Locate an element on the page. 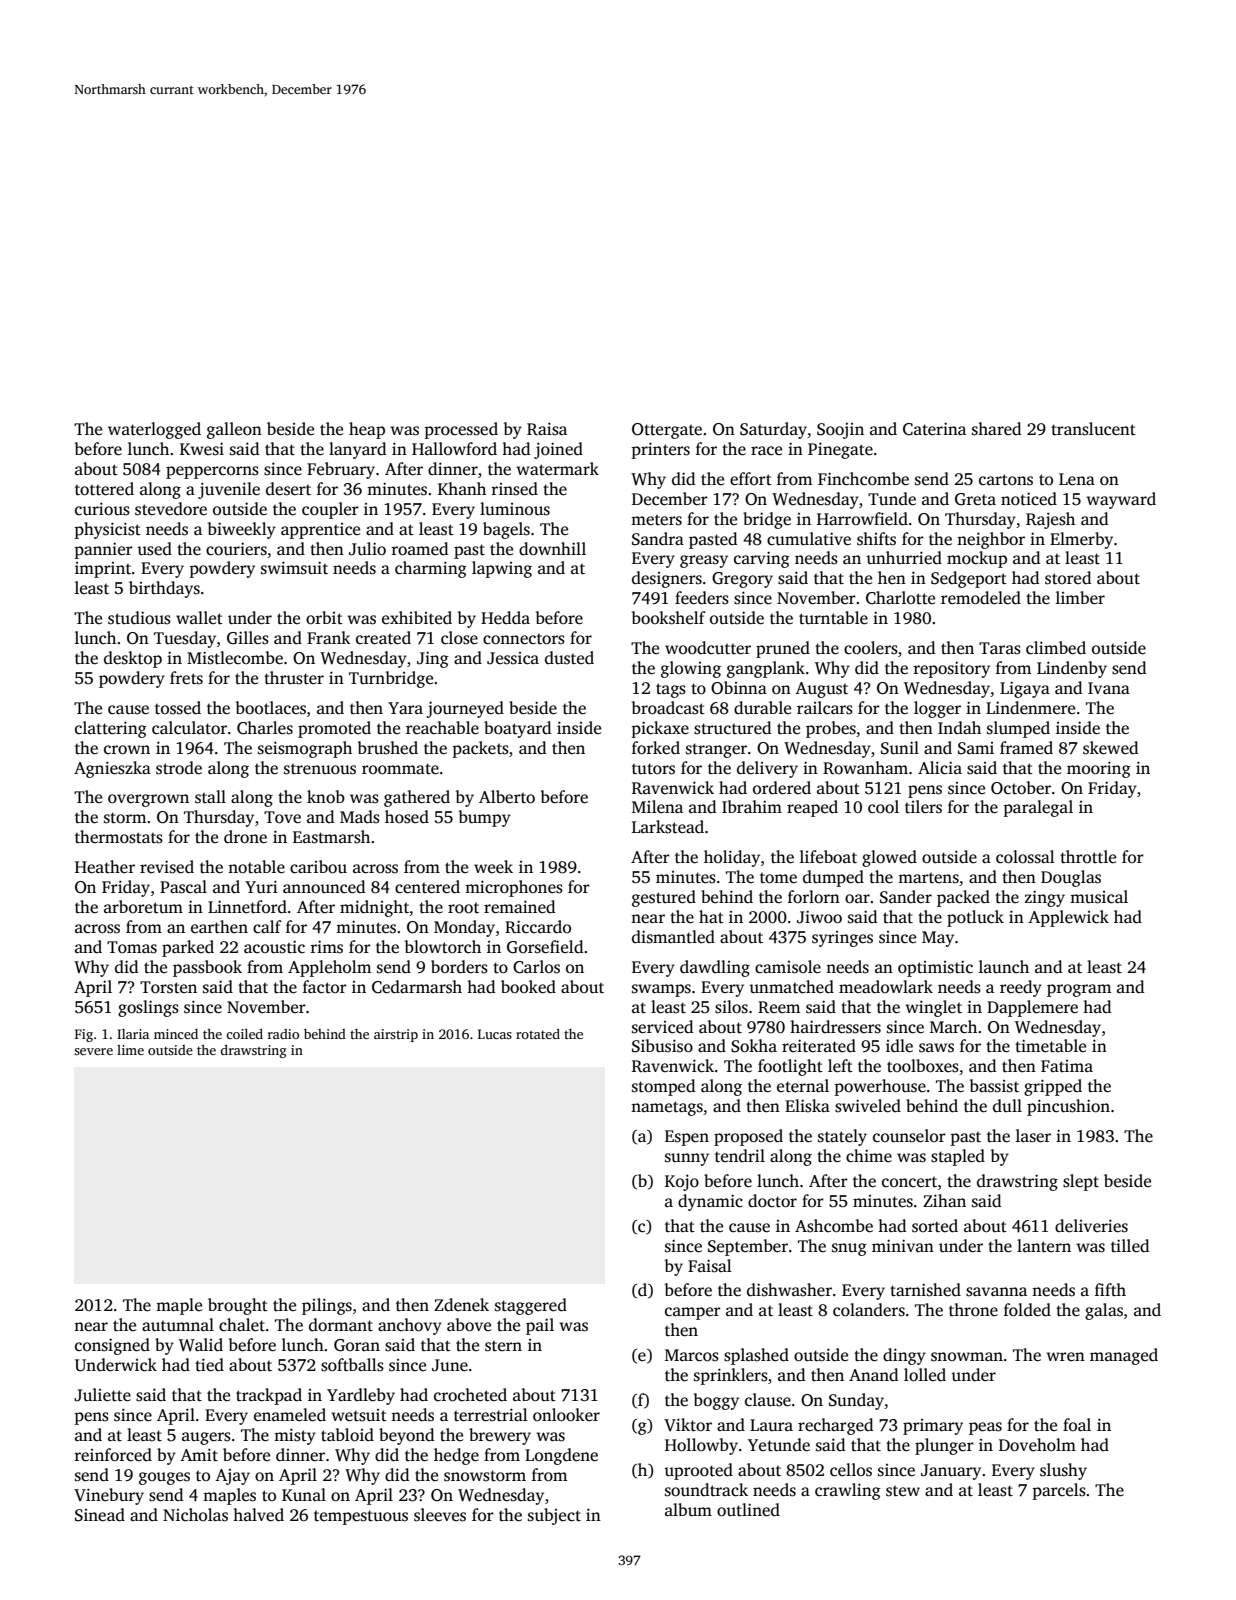 The height and width of the image is (1600, 1236). Monday is located at coordinates (464, 928).
